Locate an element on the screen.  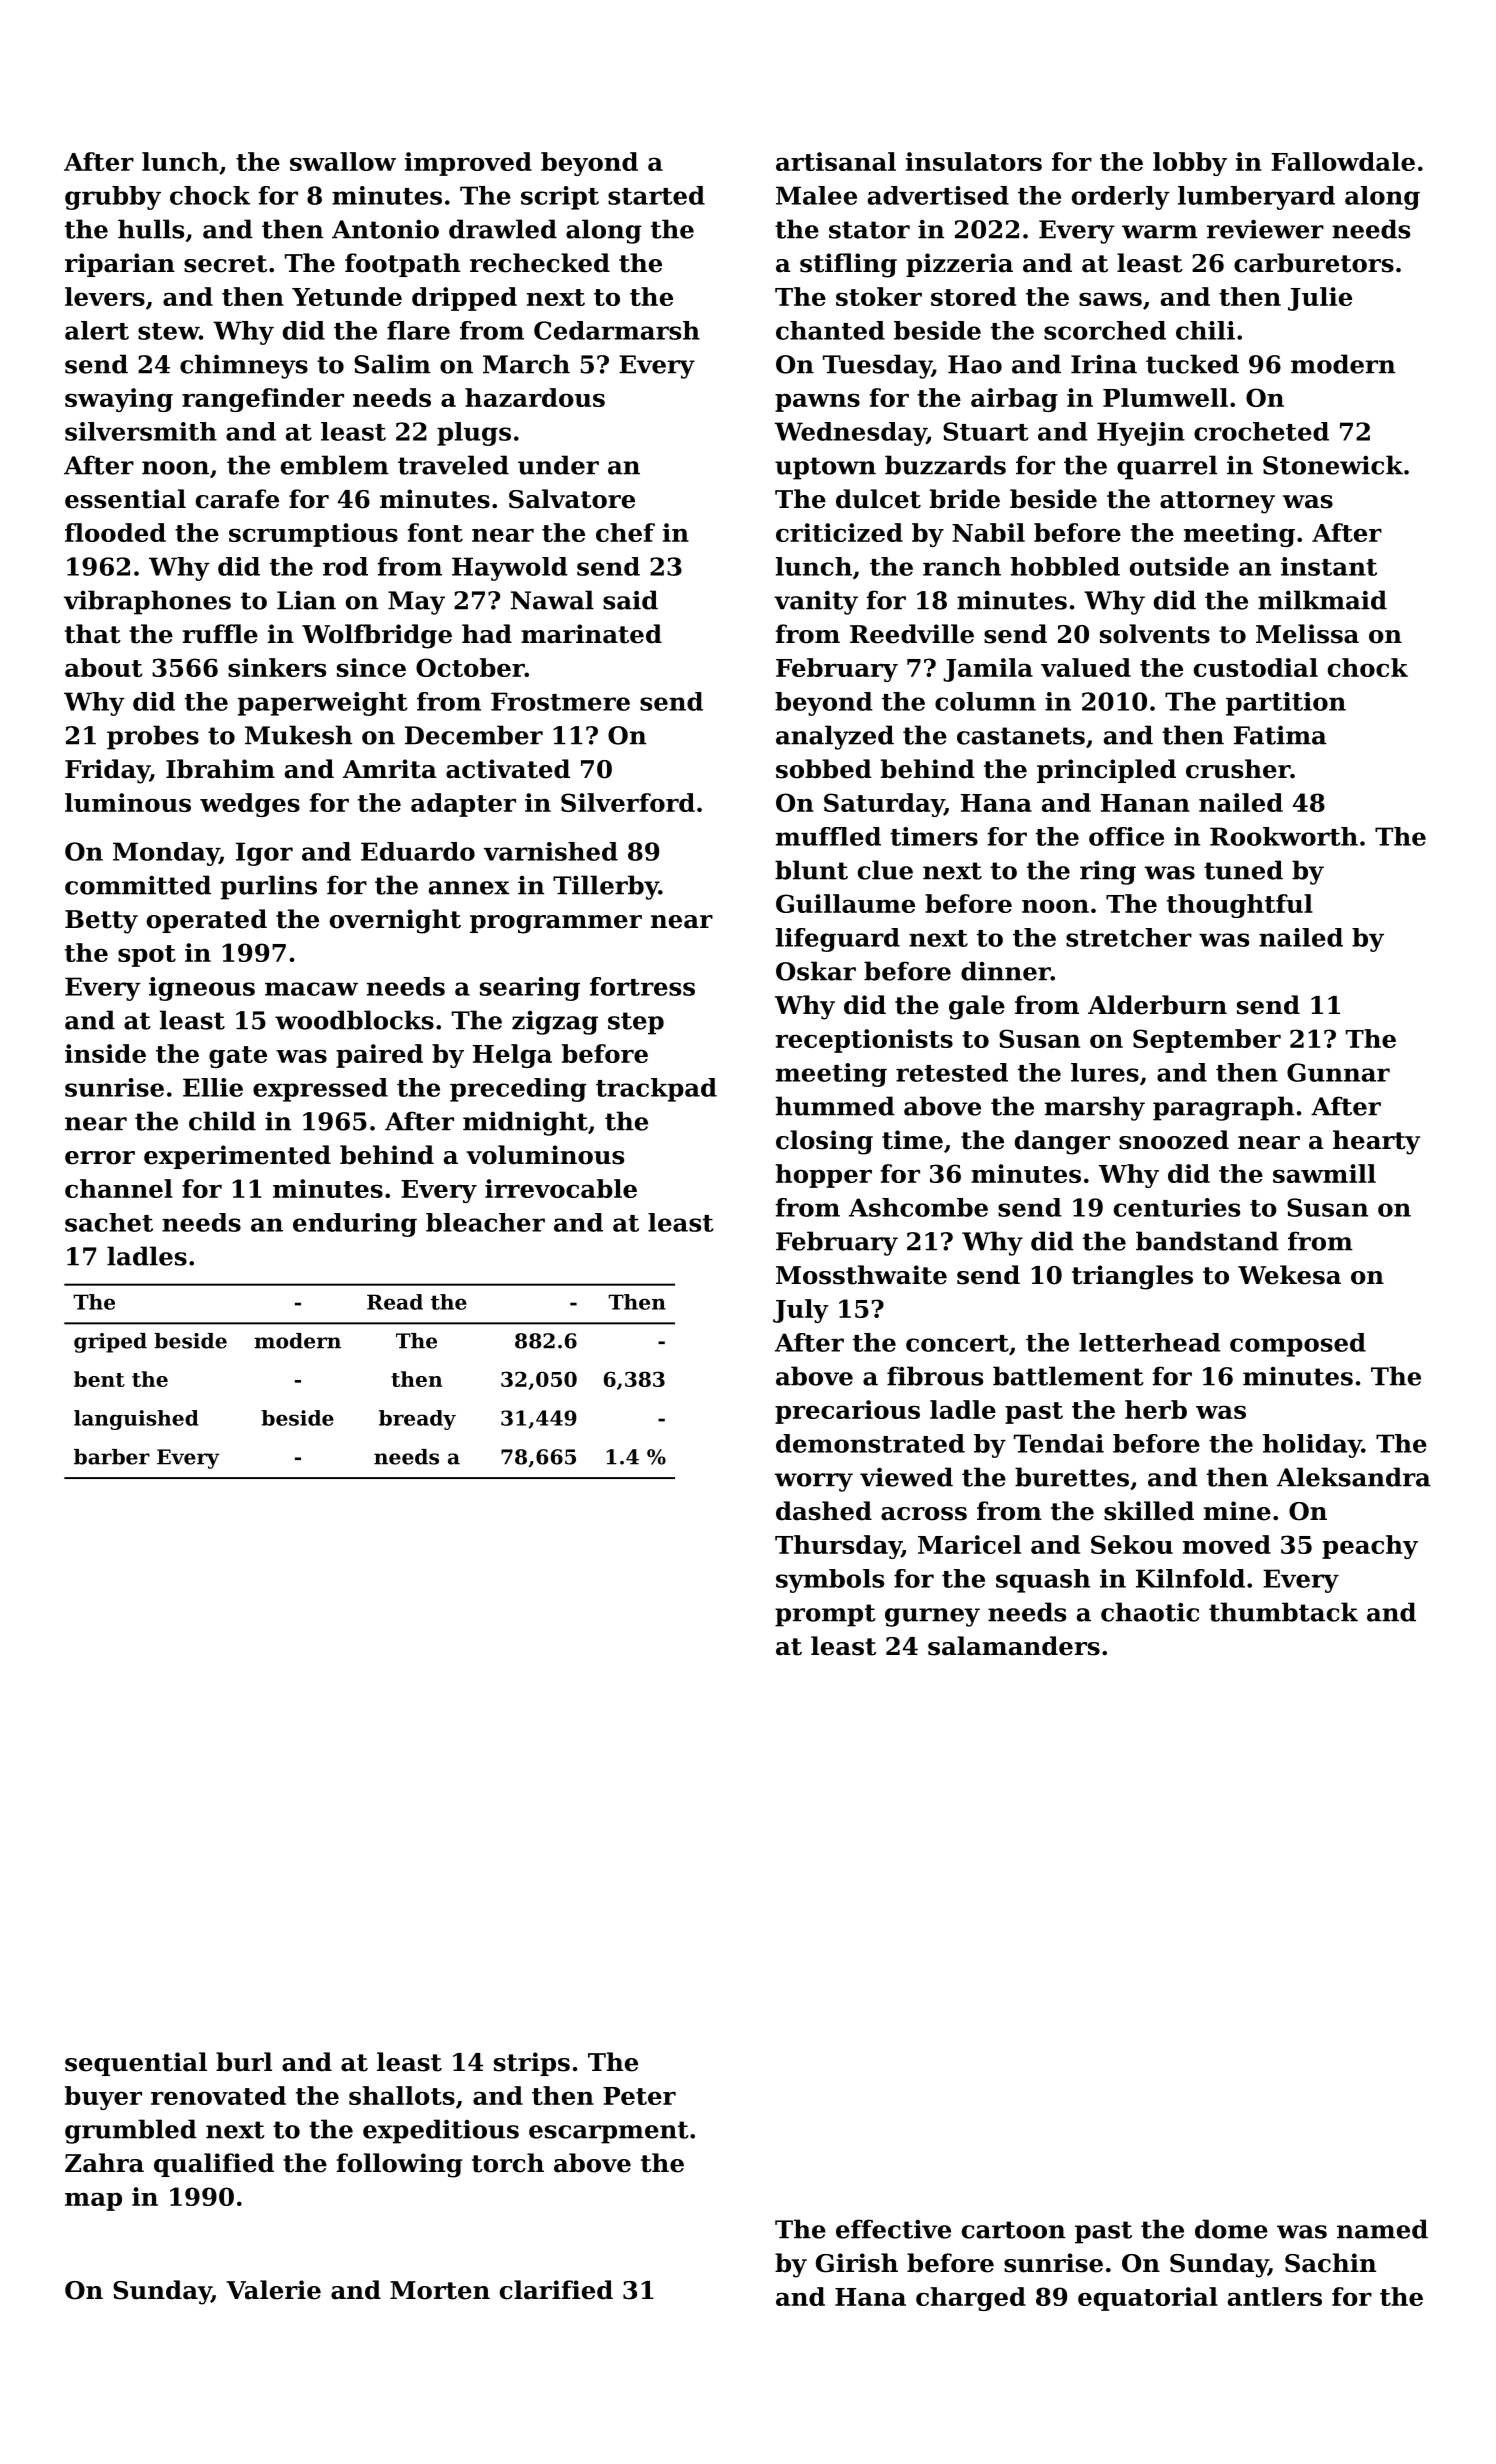
crusher is located at coordinates (1238, 769).
